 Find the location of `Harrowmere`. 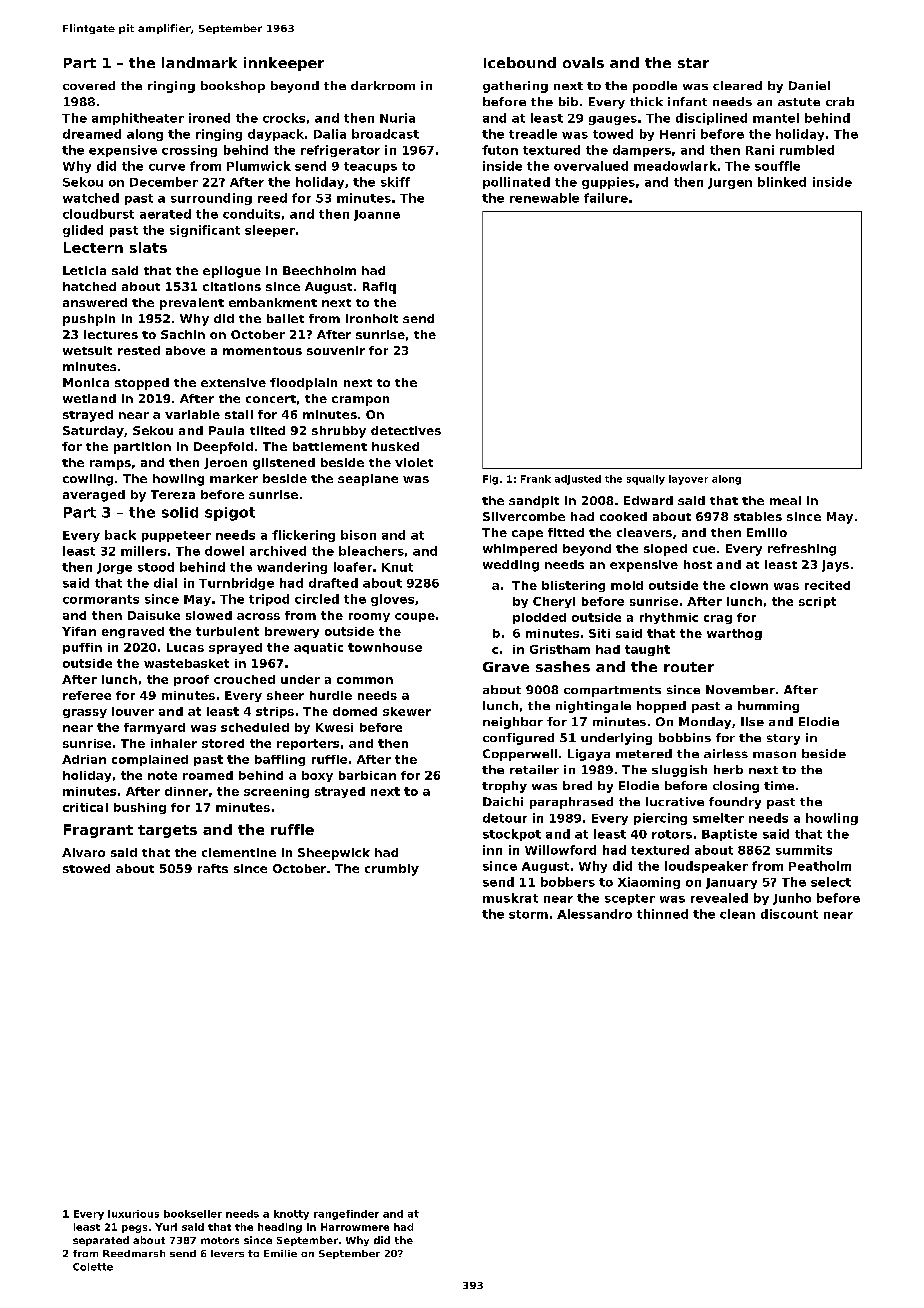

Harrowmere is located at coordinates (355, 1227).
